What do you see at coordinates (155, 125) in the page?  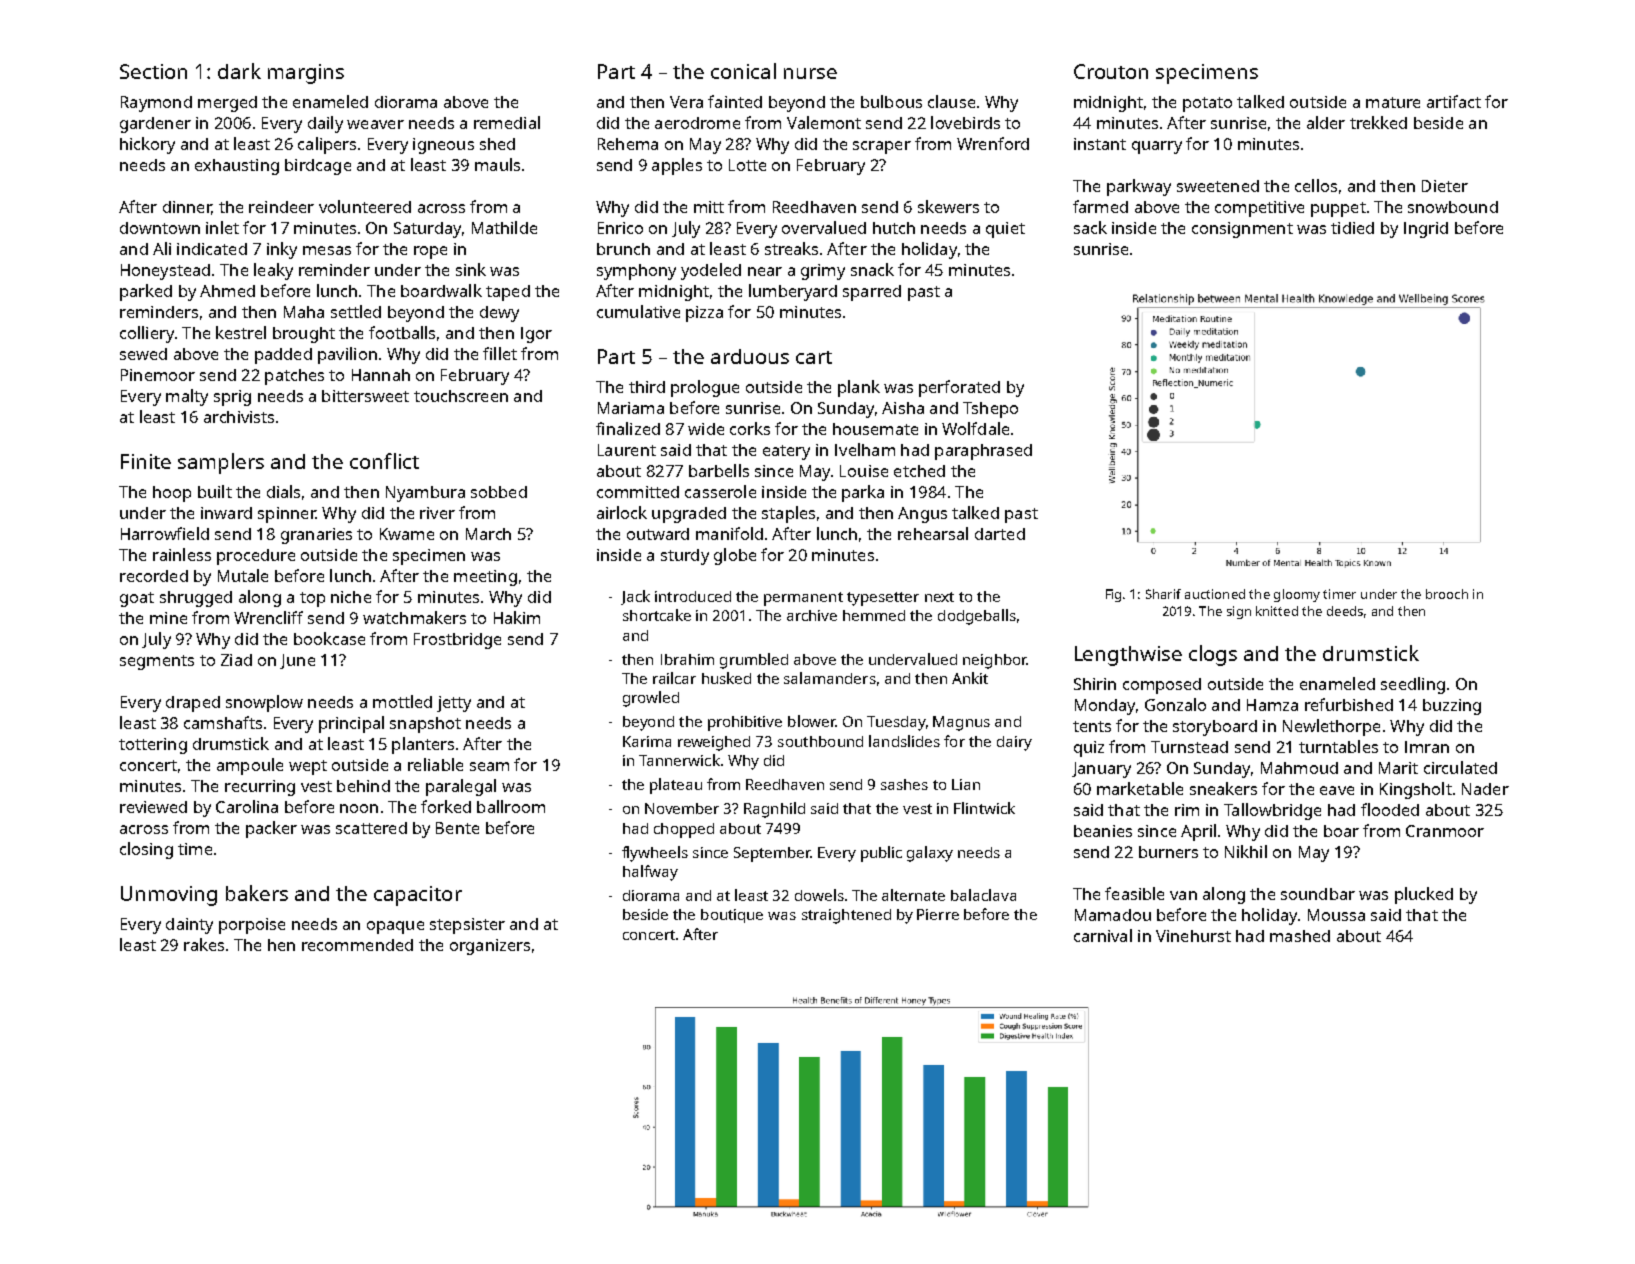 I see `gardener` at bounding box center [155, 125].
